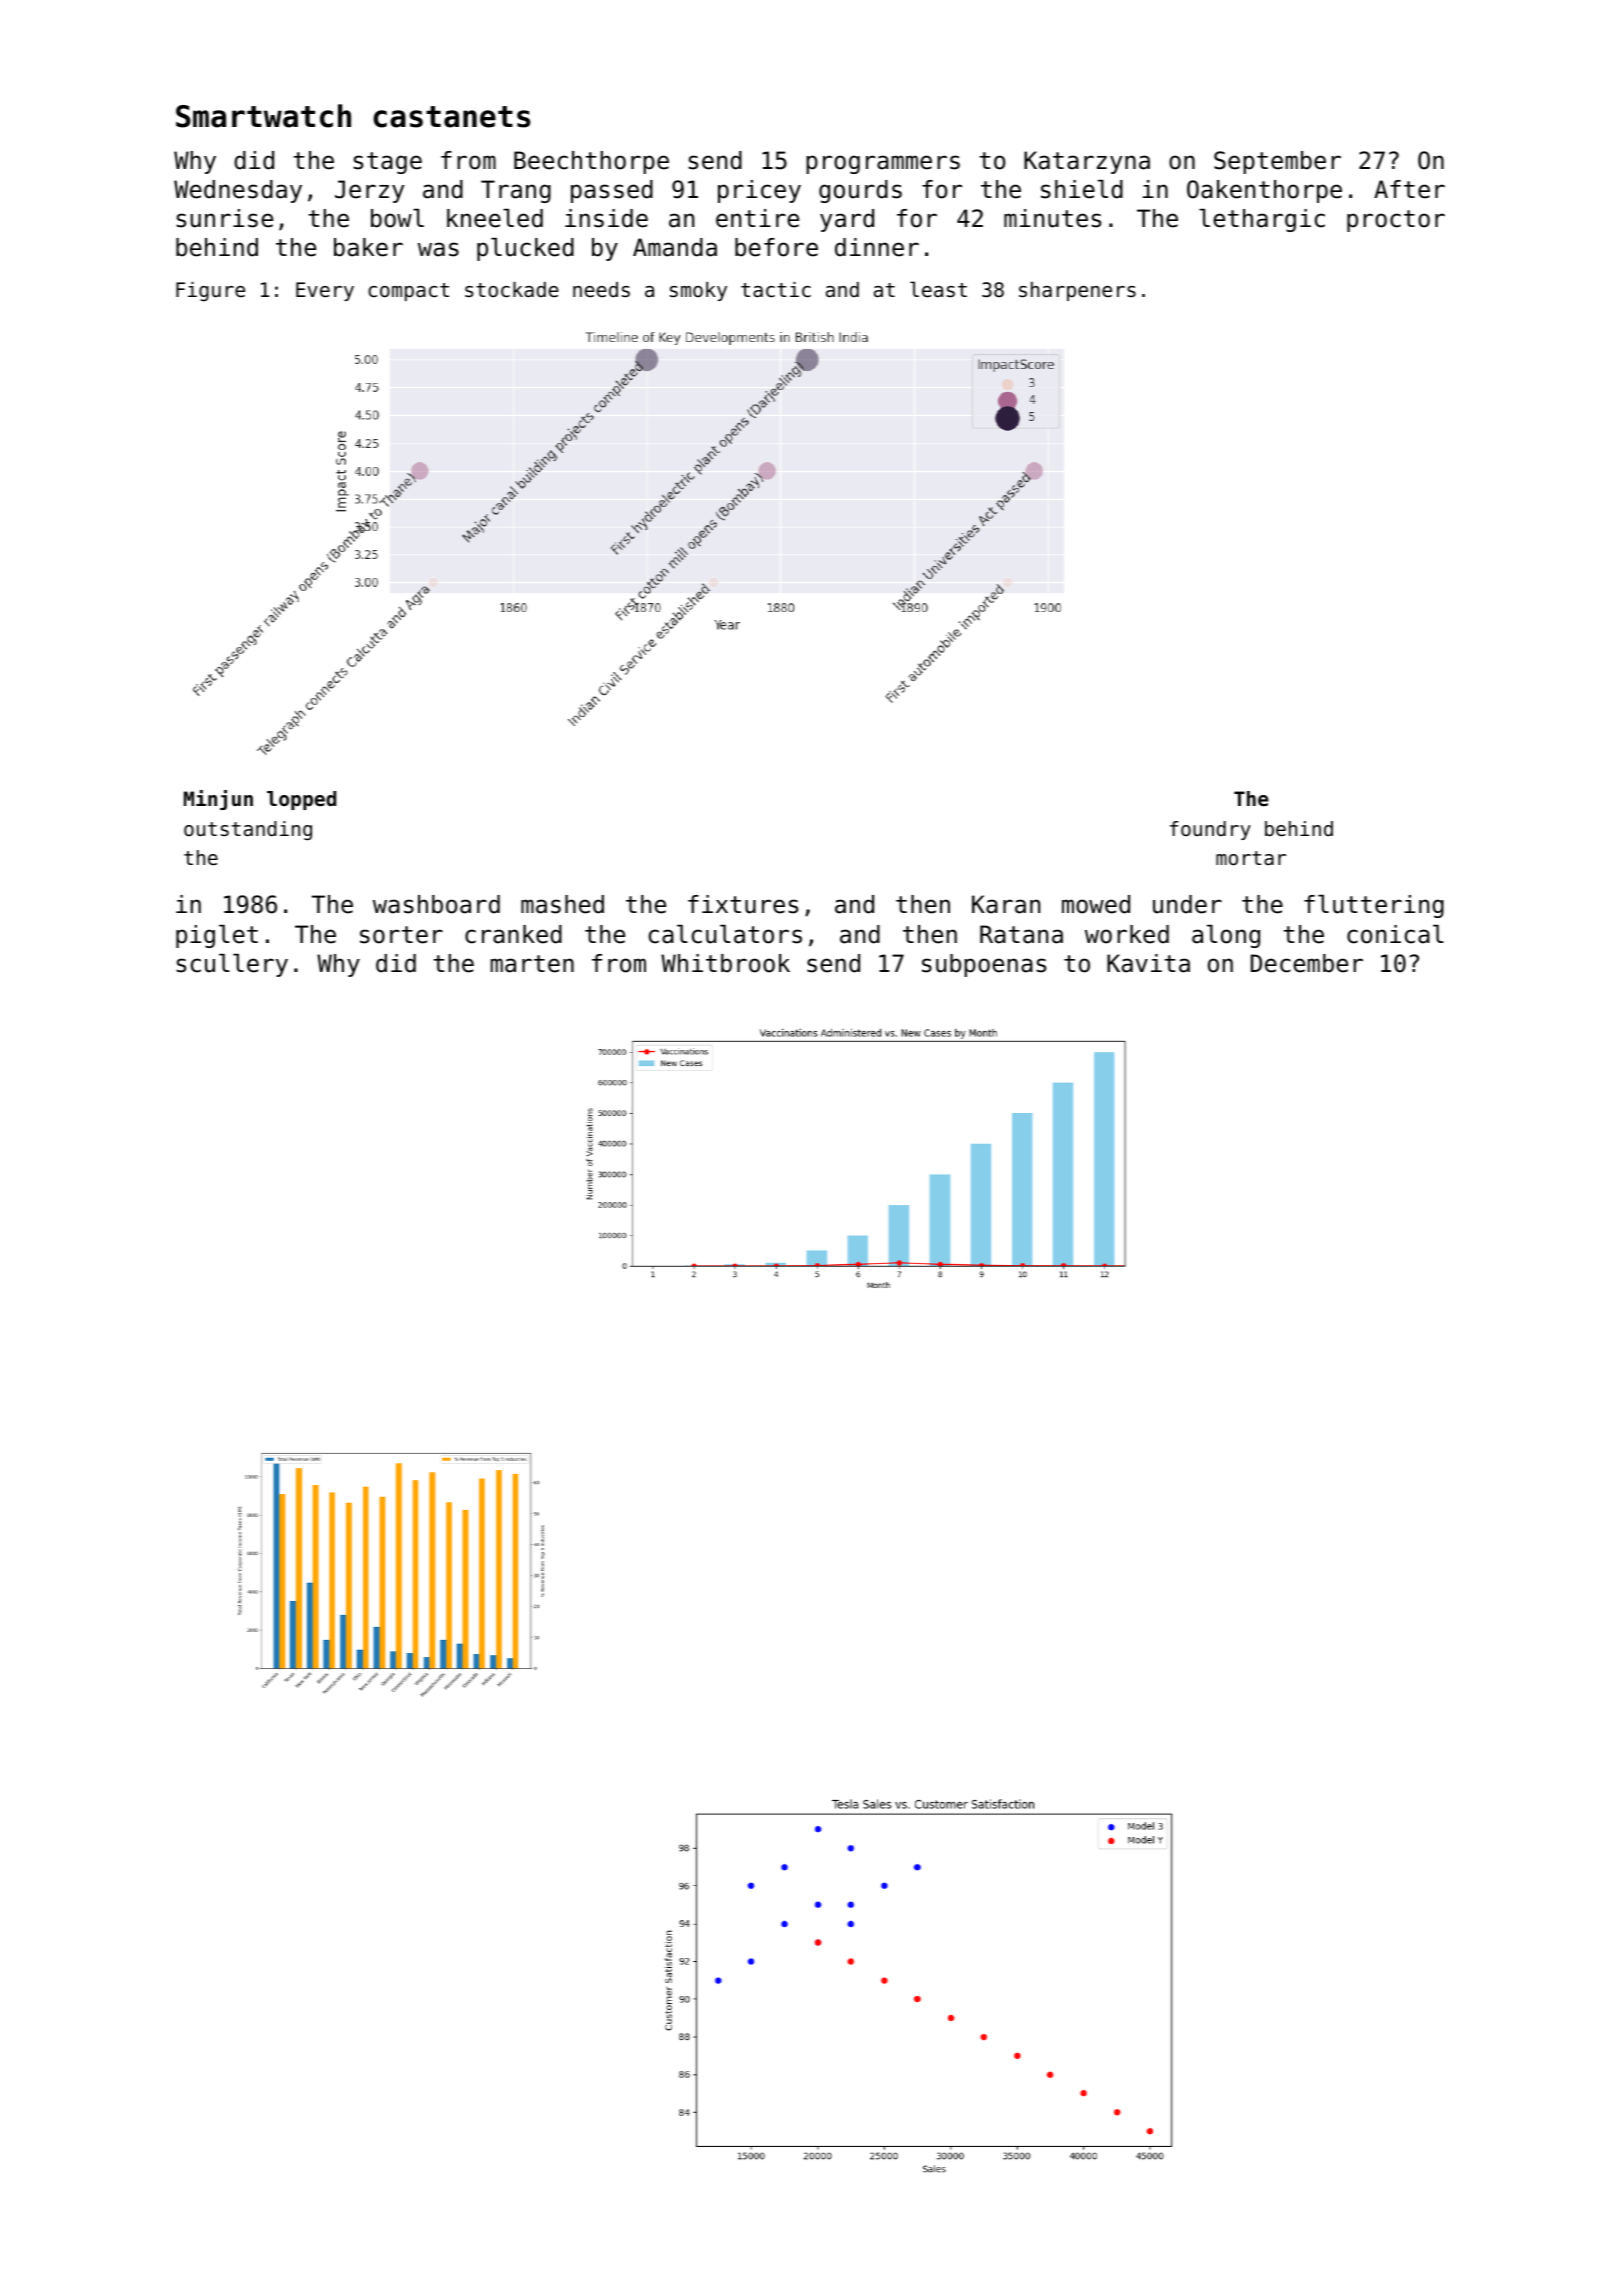 The image size is (1620, 2292). What do you see at coordinates (776, 290) in the screenshot?
I see `tactic` at bounding box center [776, 290].
